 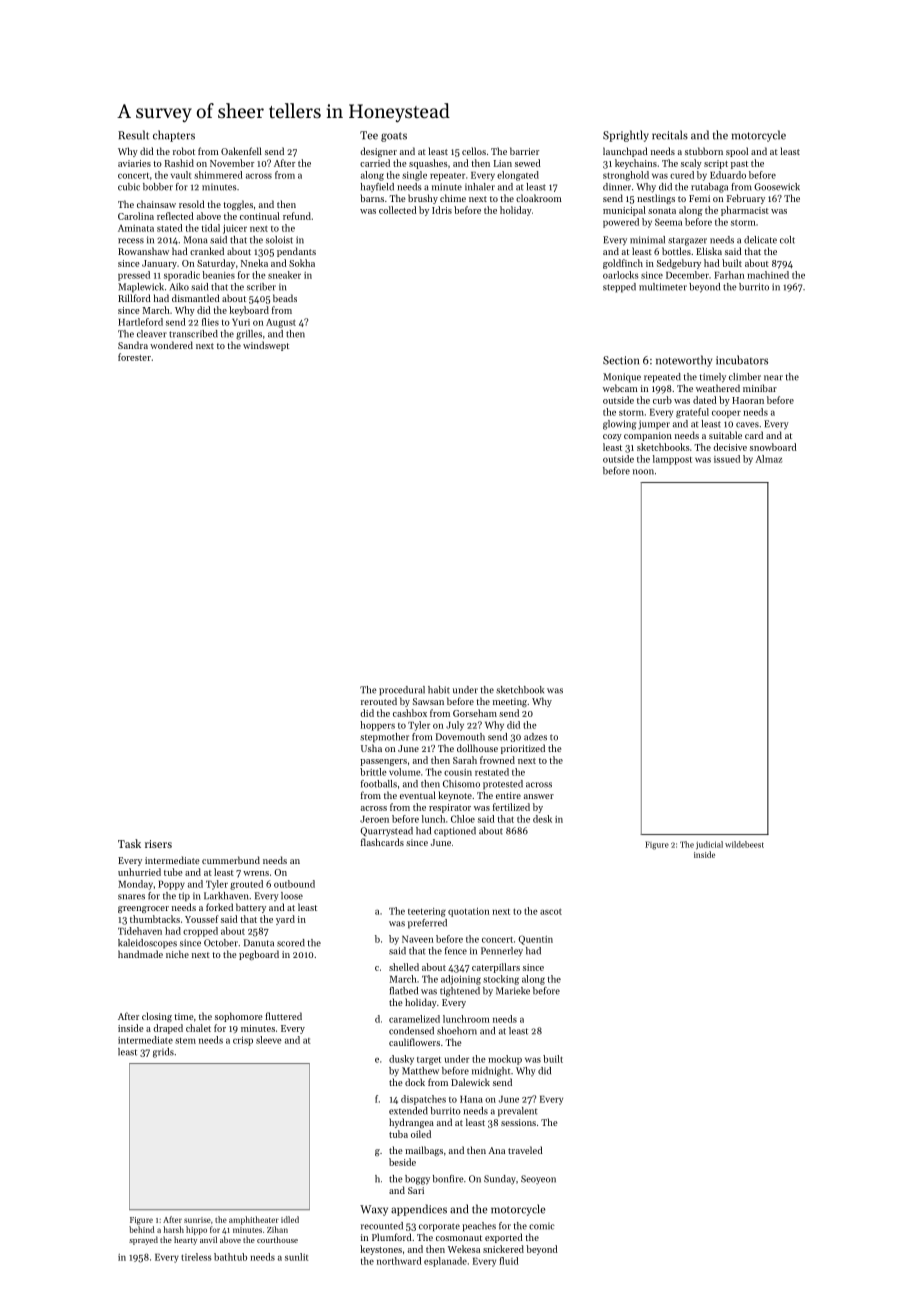 What do you see at coordinates (394, 137) in the screenshot?
I see `goats` at bounding box center [394, 137].
